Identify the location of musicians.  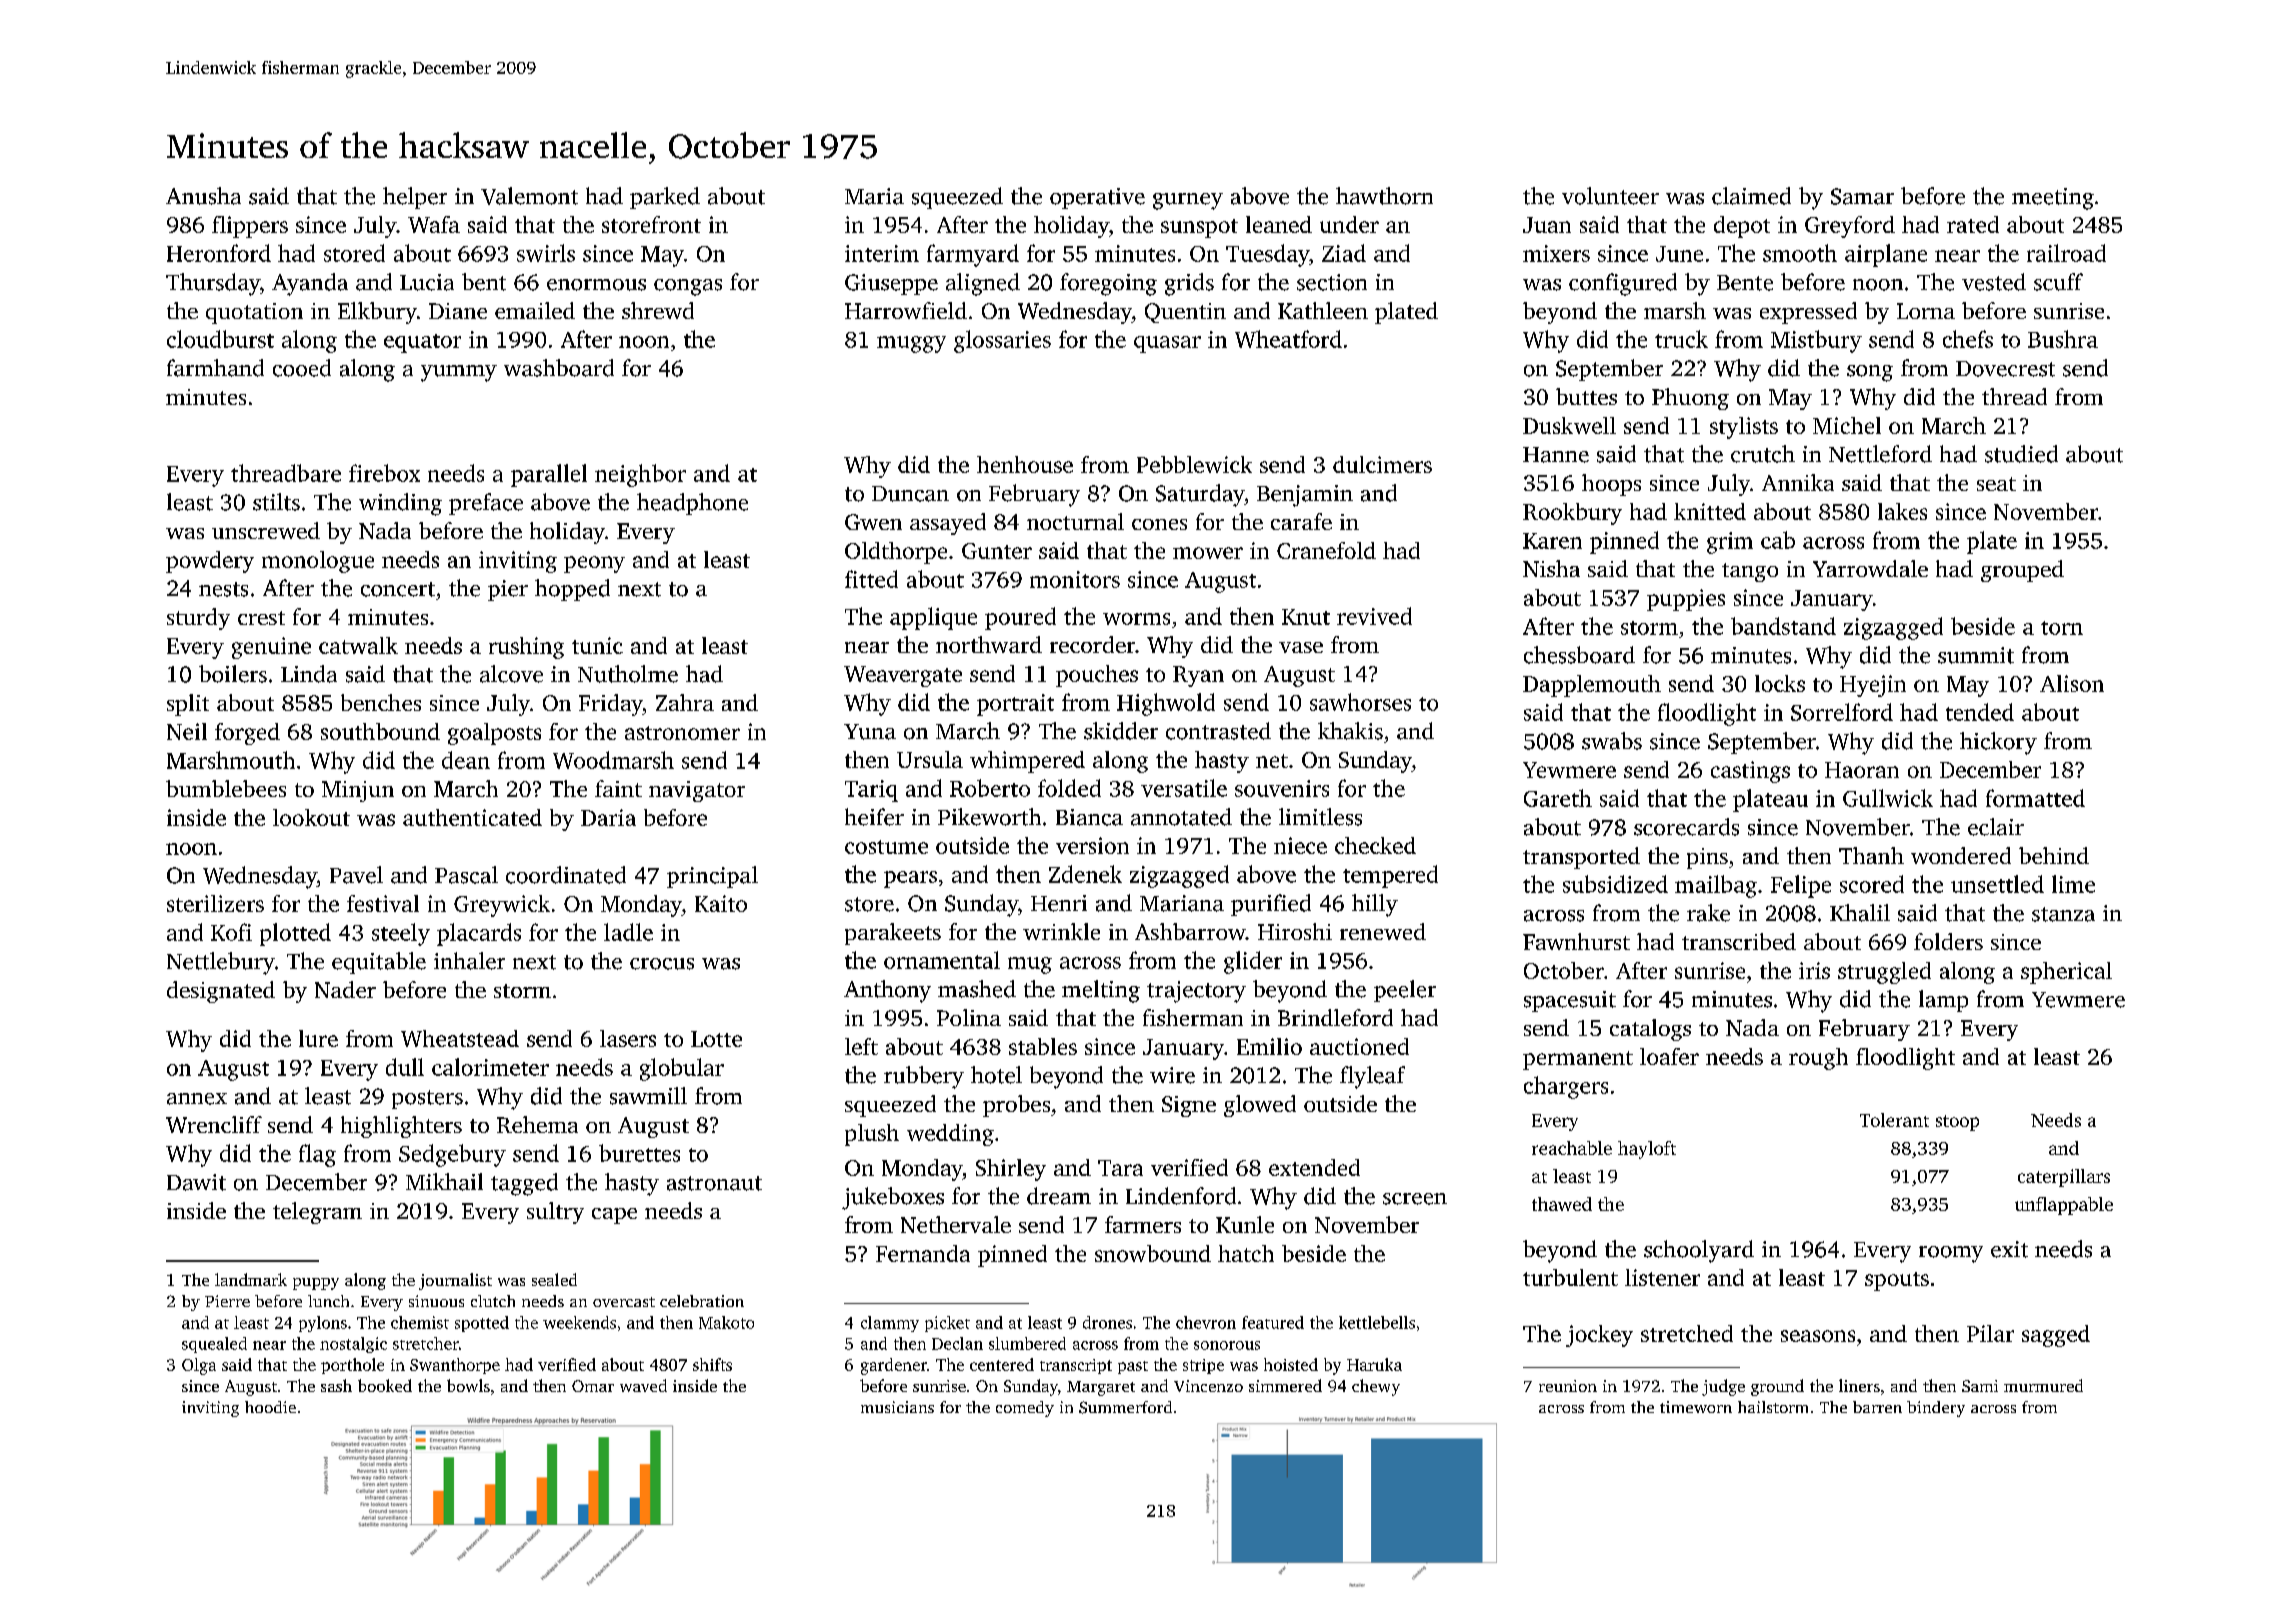
(897, 1407).
